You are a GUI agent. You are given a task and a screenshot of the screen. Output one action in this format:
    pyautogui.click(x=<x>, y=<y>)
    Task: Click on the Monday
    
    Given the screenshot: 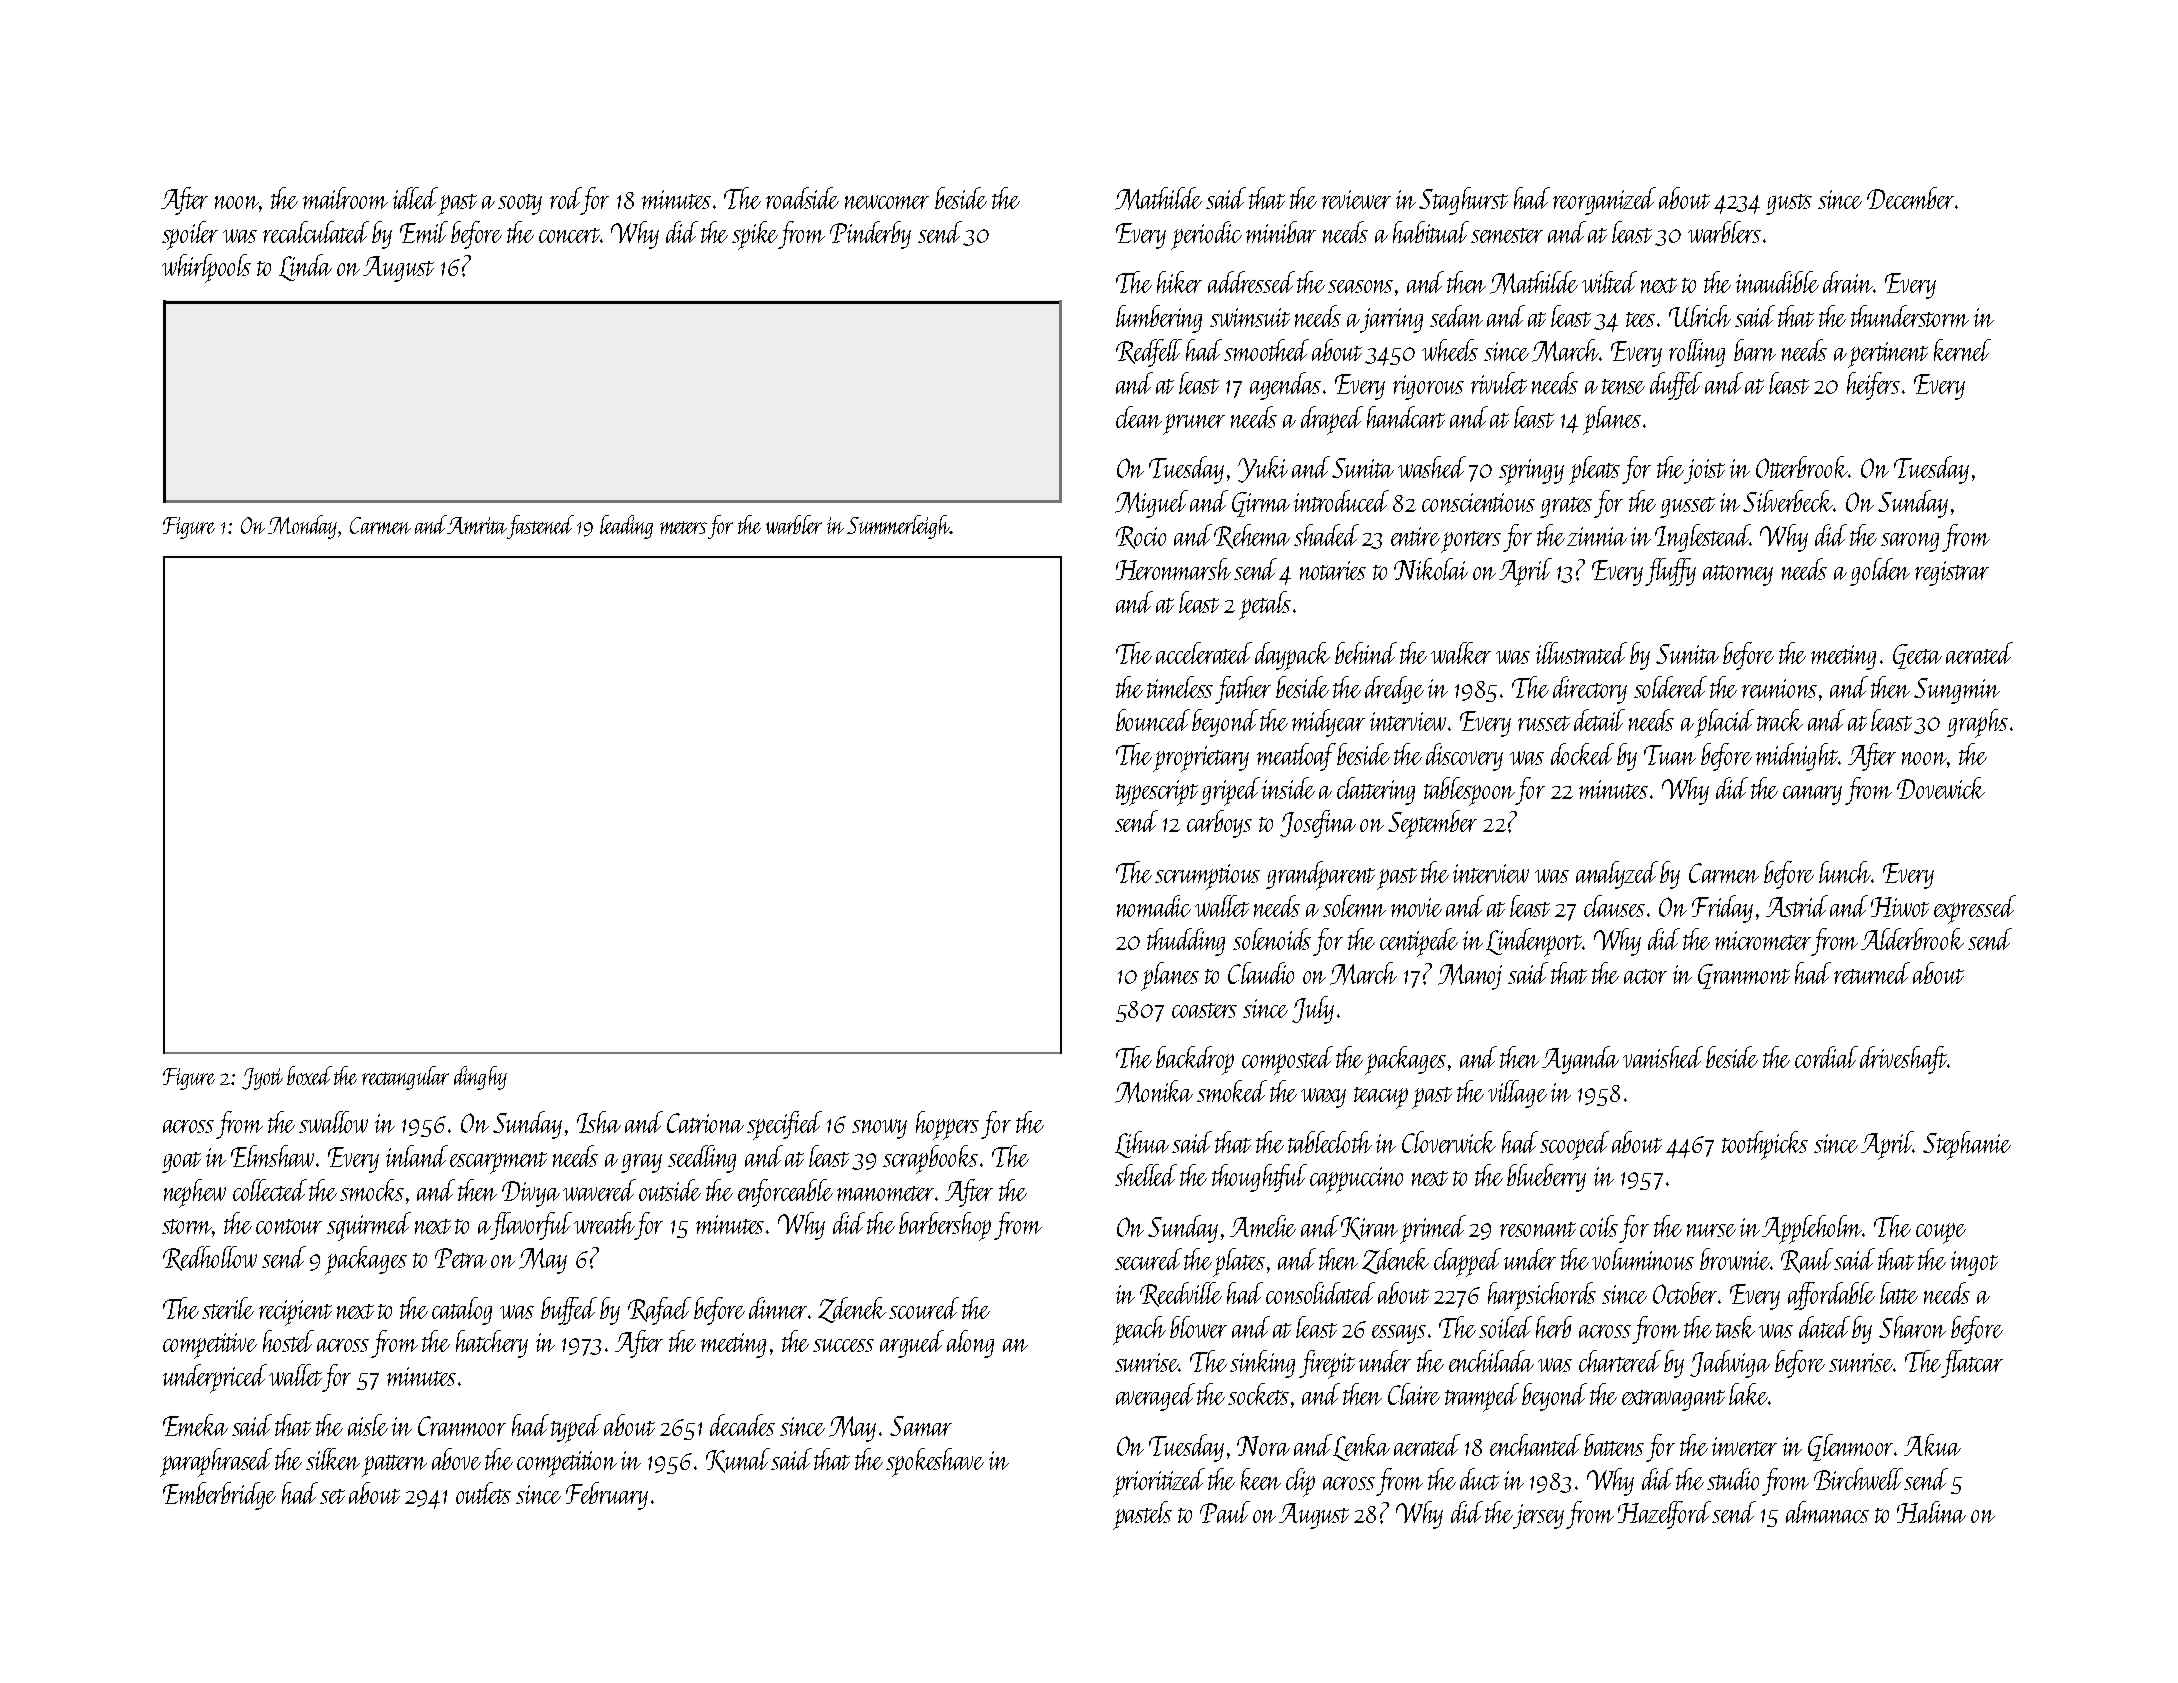 What is the action you would take?
    pyautogui.click(x=302, y=527)
